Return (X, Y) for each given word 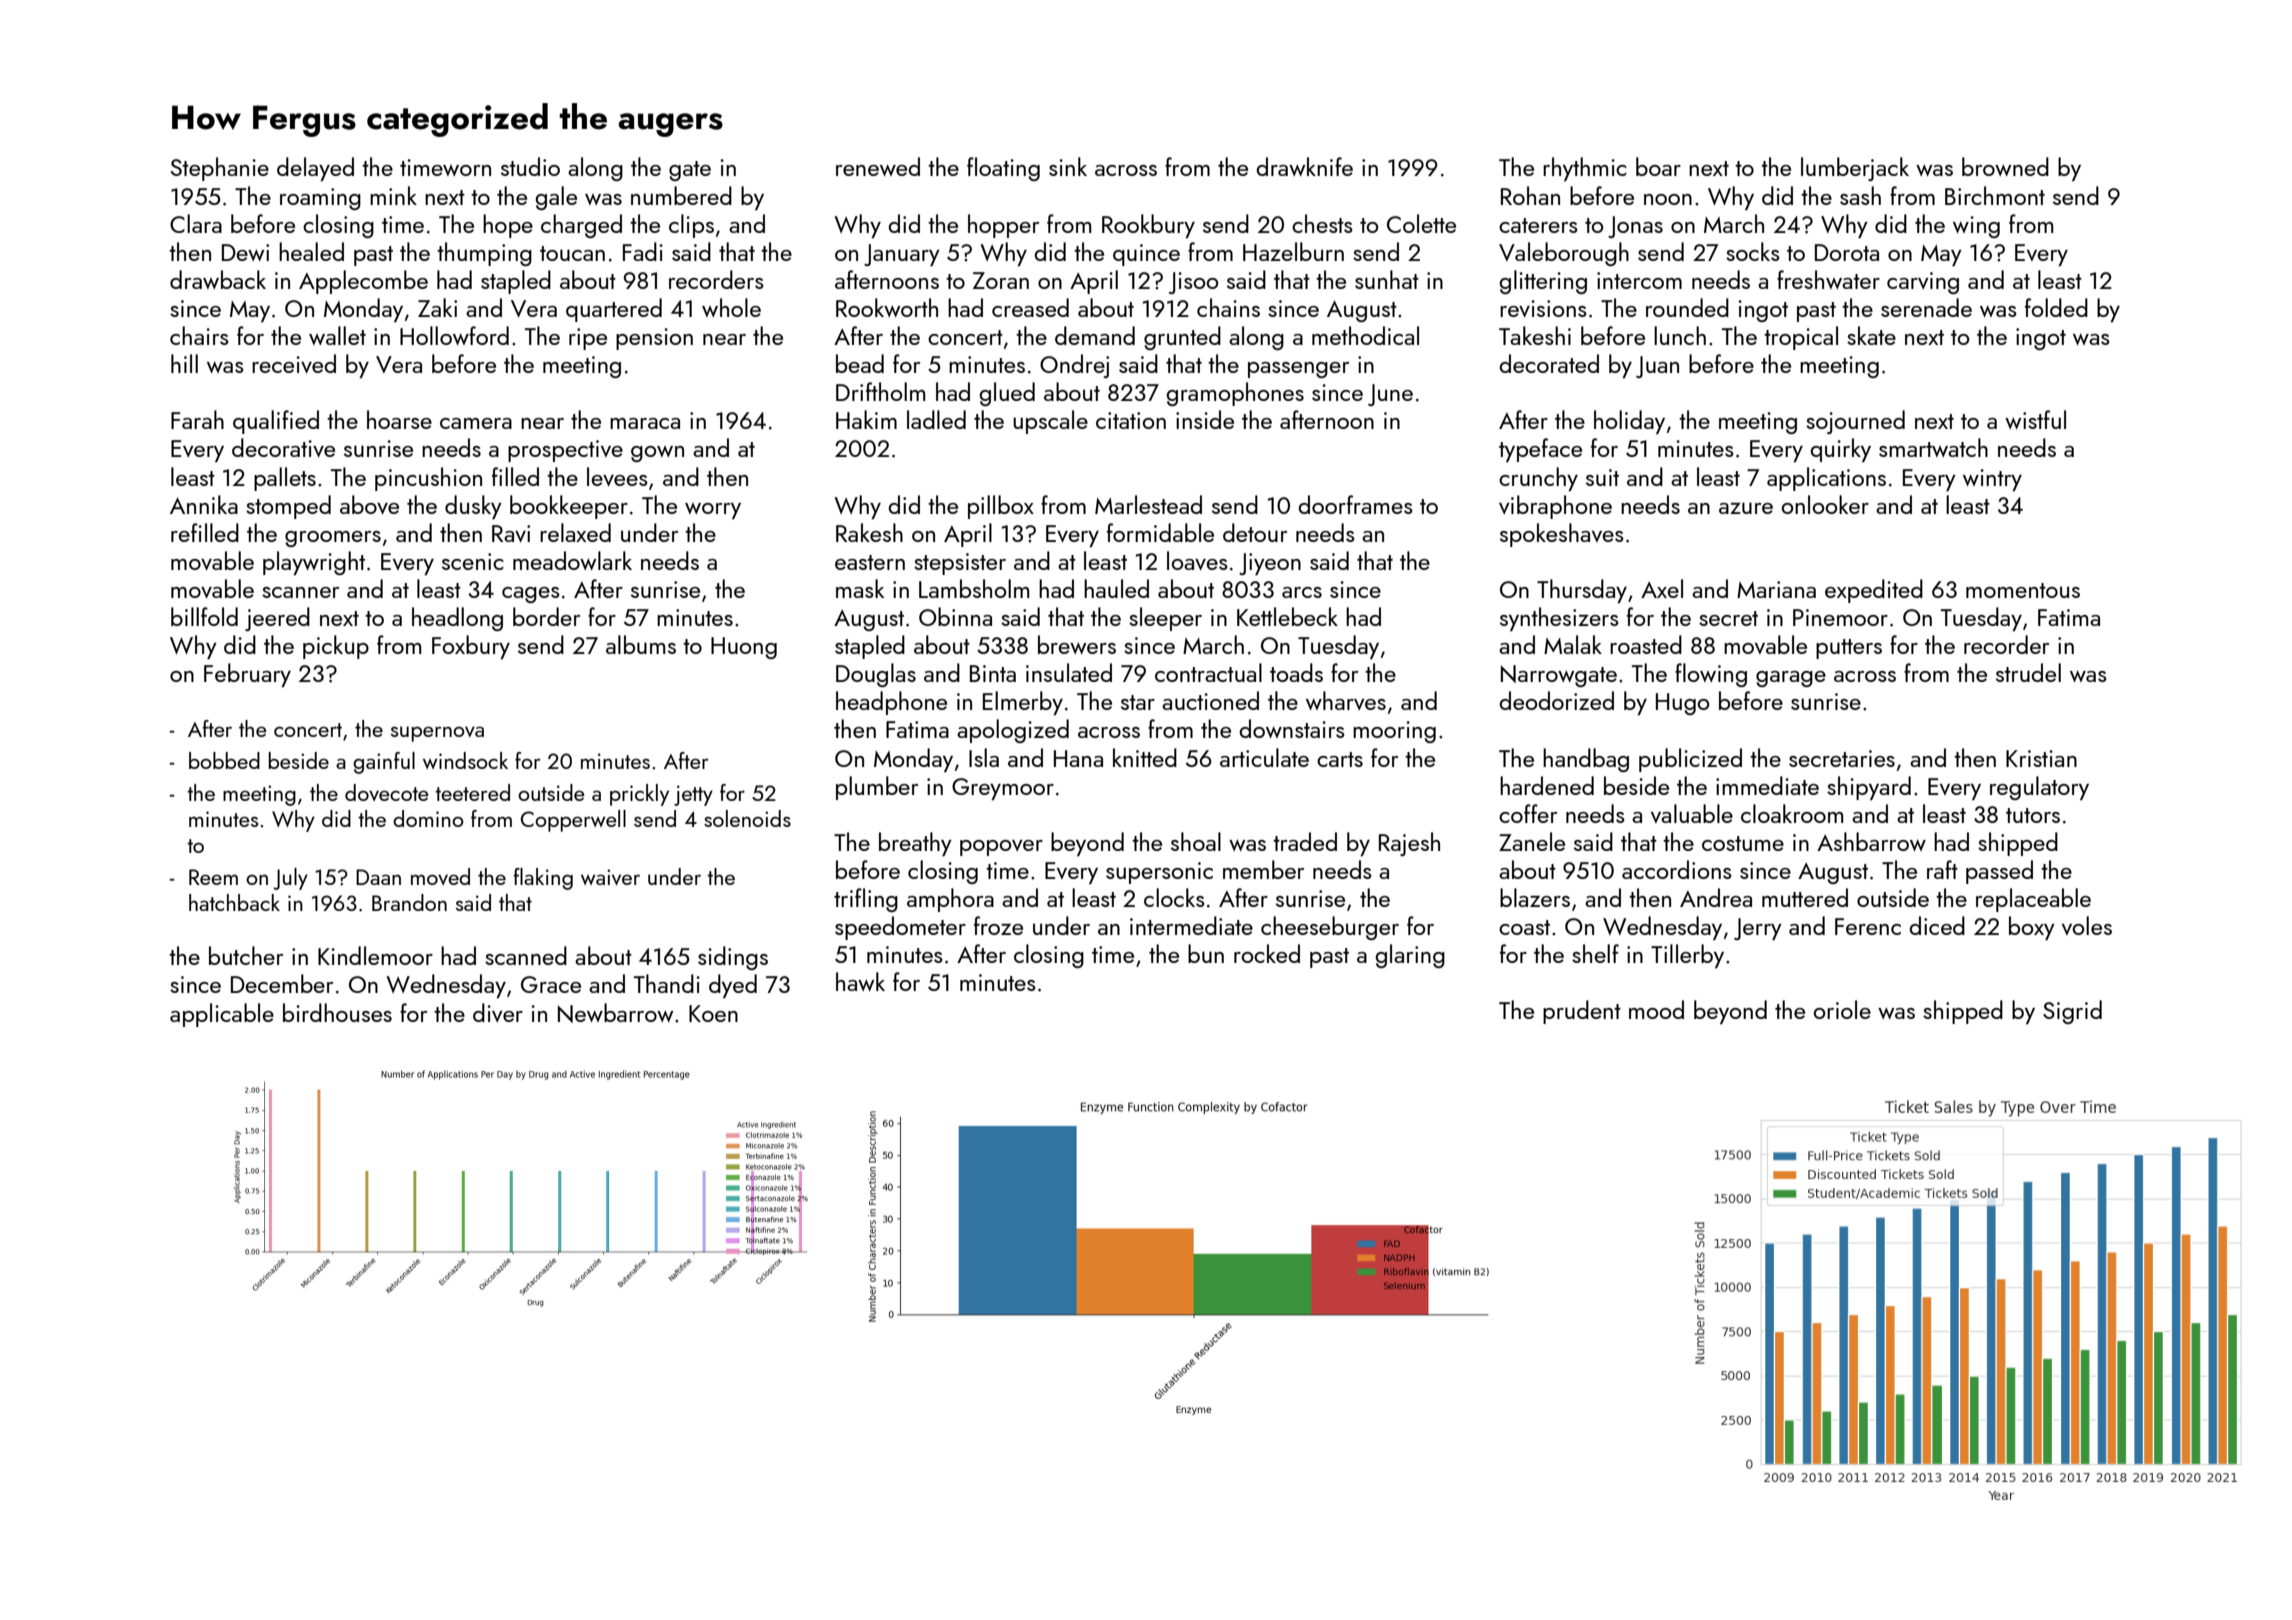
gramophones (1235, 394)
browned (2005, 166)
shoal (1196, 841)
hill (184, 363)
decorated (1549, 363)
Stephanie (220, 169)
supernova (437, 734)
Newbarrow (616, 1013)
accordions (1677, 869)
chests (1322, 223)
